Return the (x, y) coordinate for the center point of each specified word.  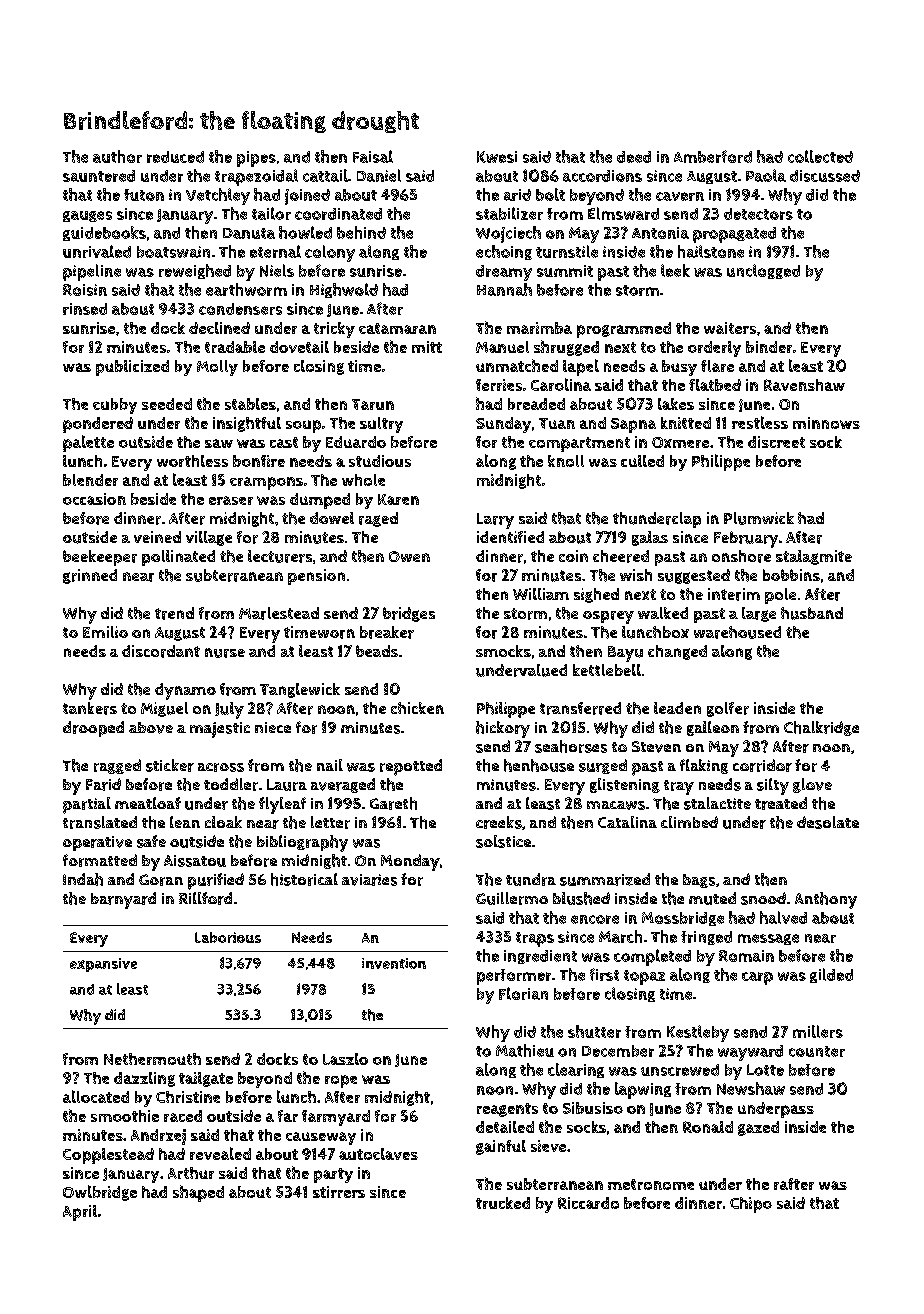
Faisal (373, 156)
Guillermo (512, 898)
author (117, 156)
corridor (762, 765)
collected (820, 156)
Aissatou (195, 861)
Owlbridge (100, 1193)
